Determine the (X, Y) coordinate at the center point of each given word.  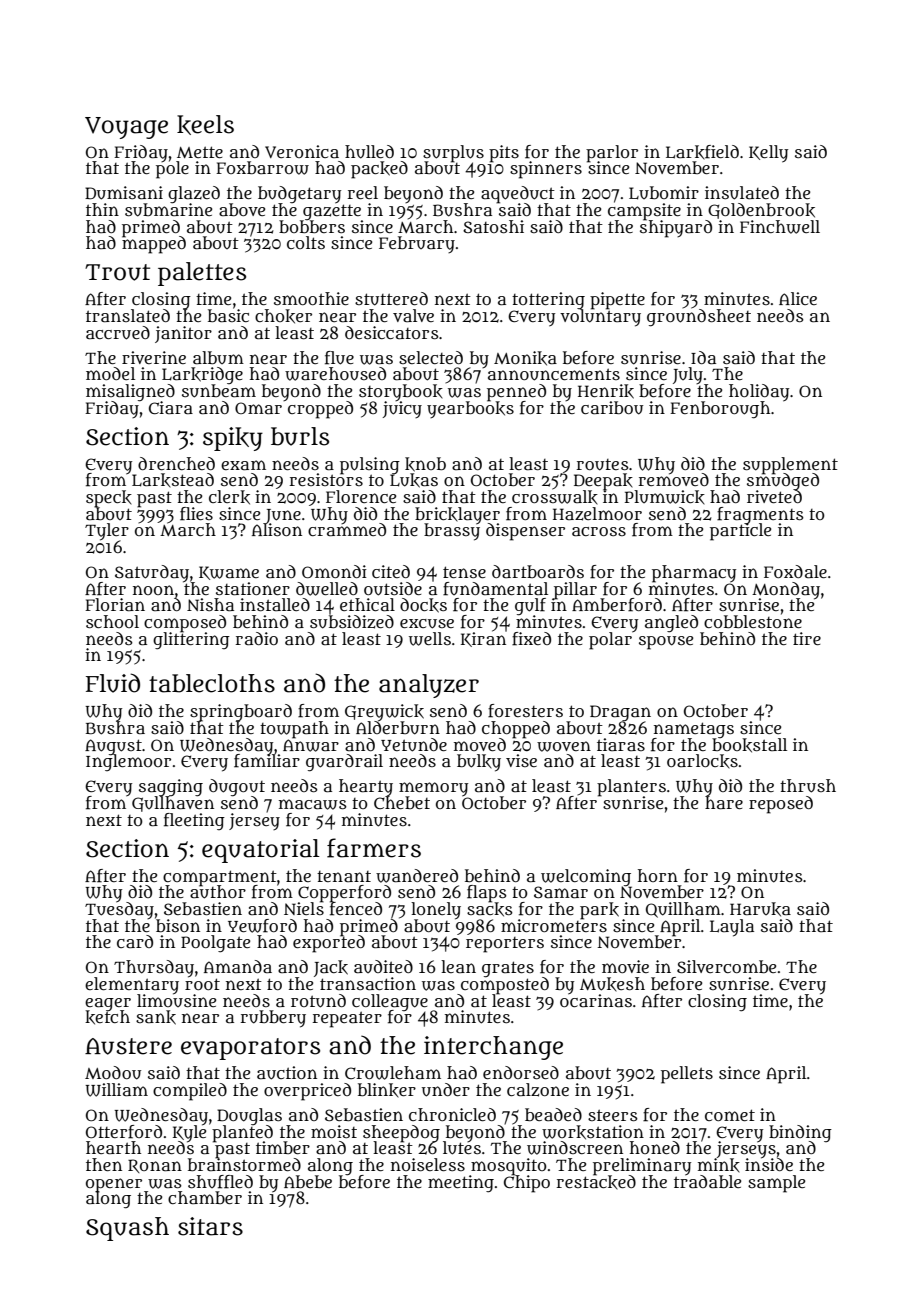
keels (205, 125)
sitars (210, 1226)
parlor (612, 153)
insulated (742, 193)
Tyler (107, 531)
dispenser (525, 532)
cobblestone (753, 621)
